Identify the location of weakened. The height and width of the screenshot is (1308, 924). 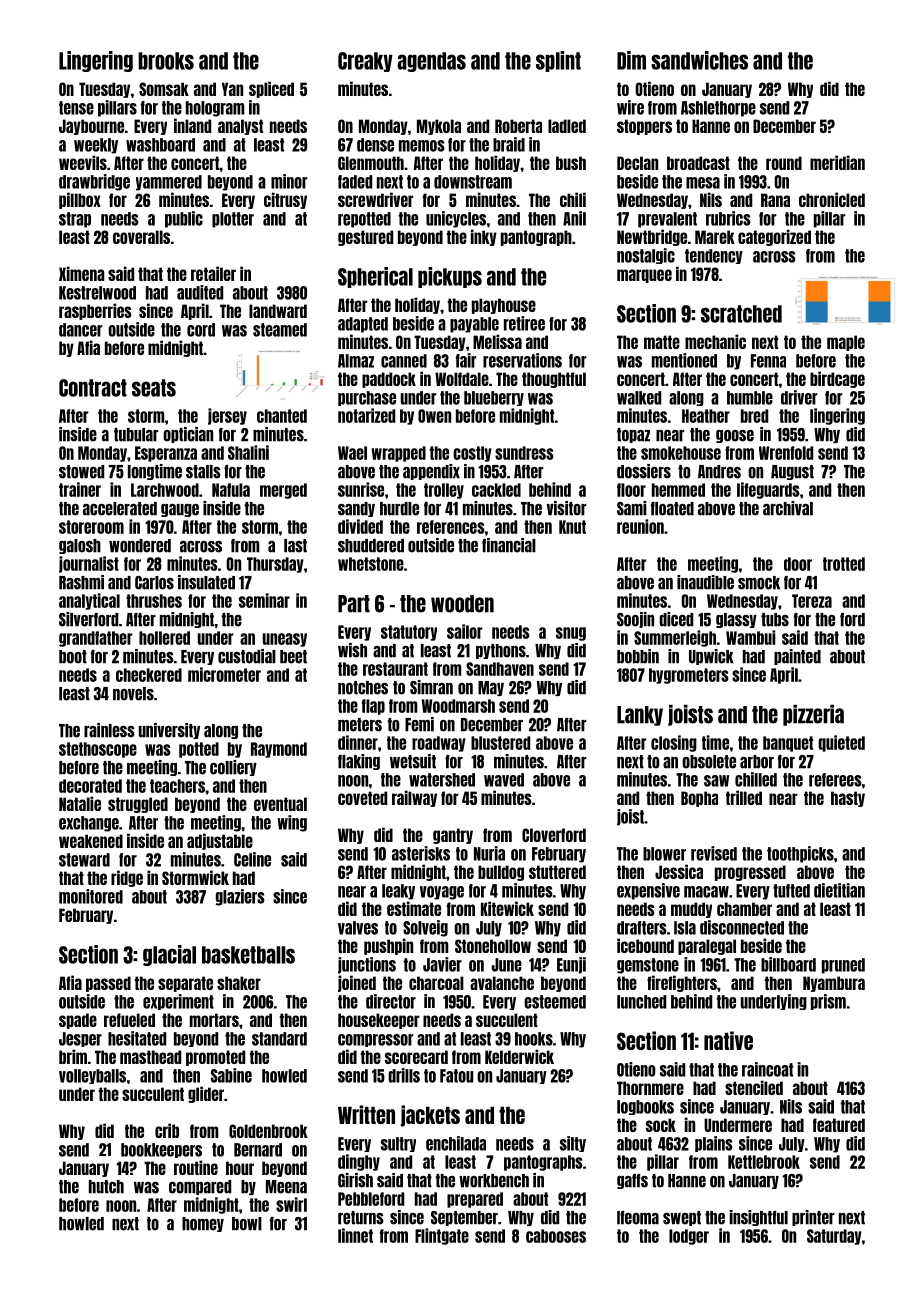
(91, 841).
